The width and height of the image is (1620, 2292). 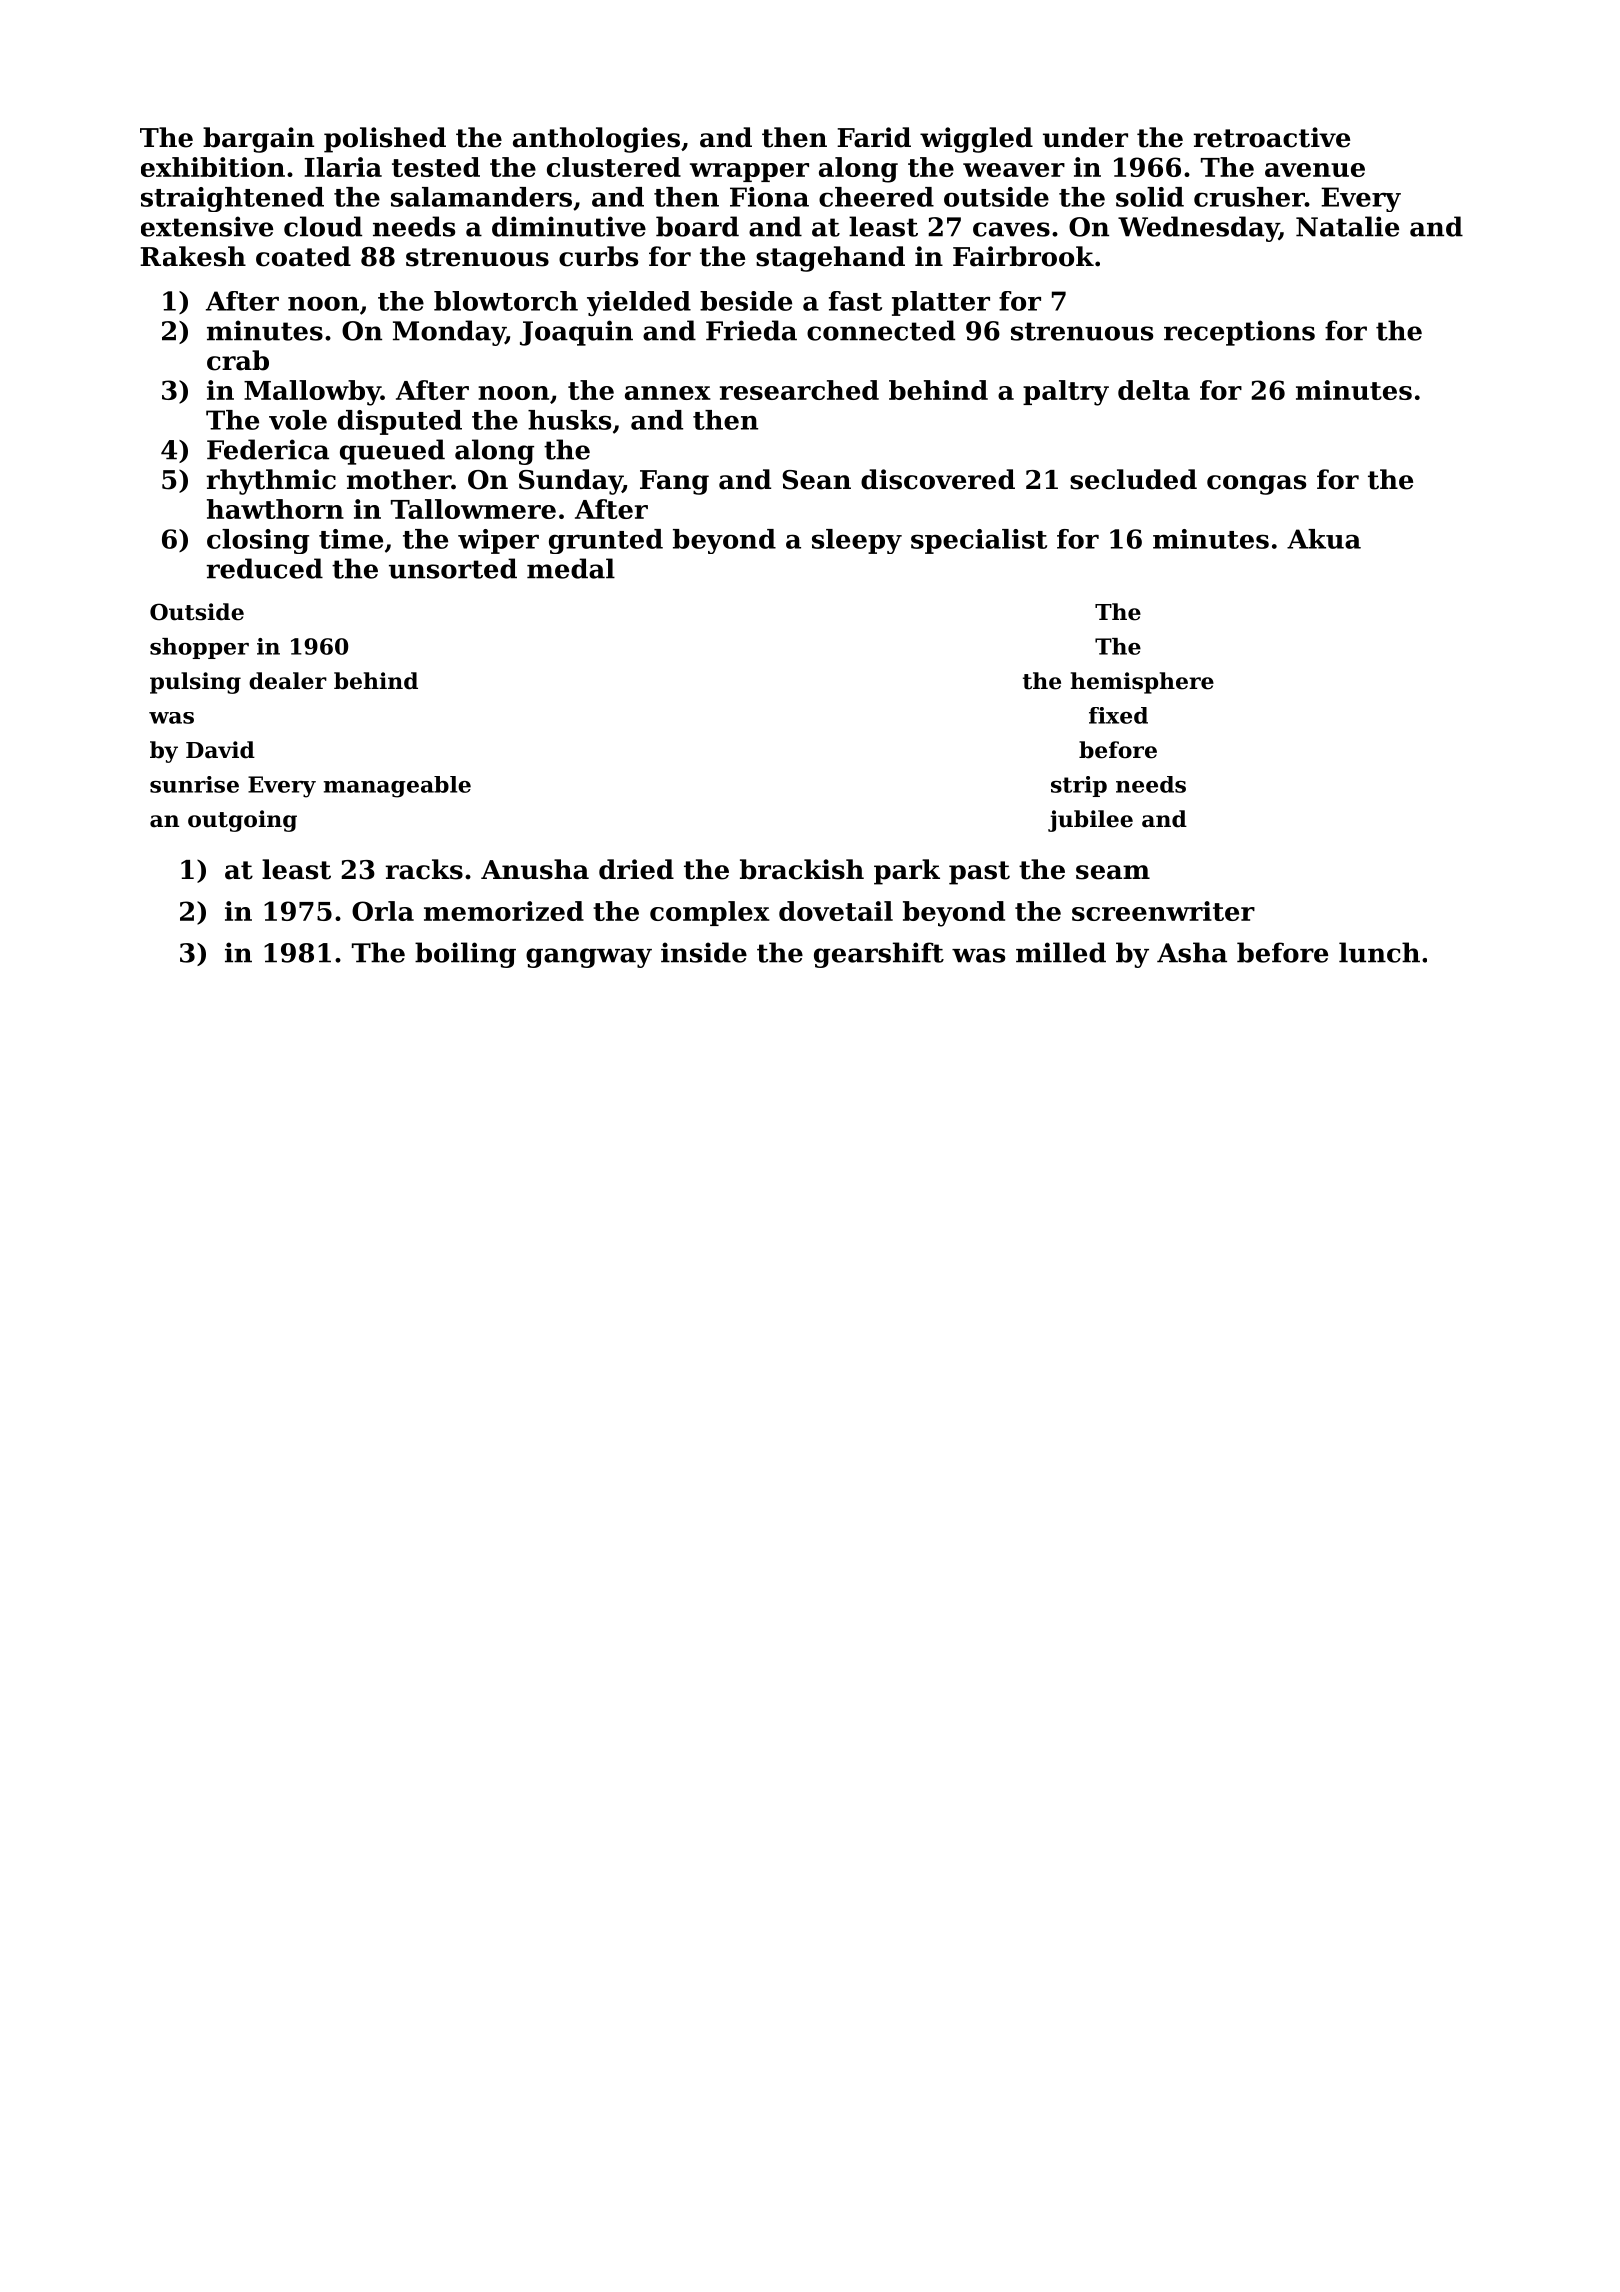 I want to click on medal, so click(x=571, y=568).
